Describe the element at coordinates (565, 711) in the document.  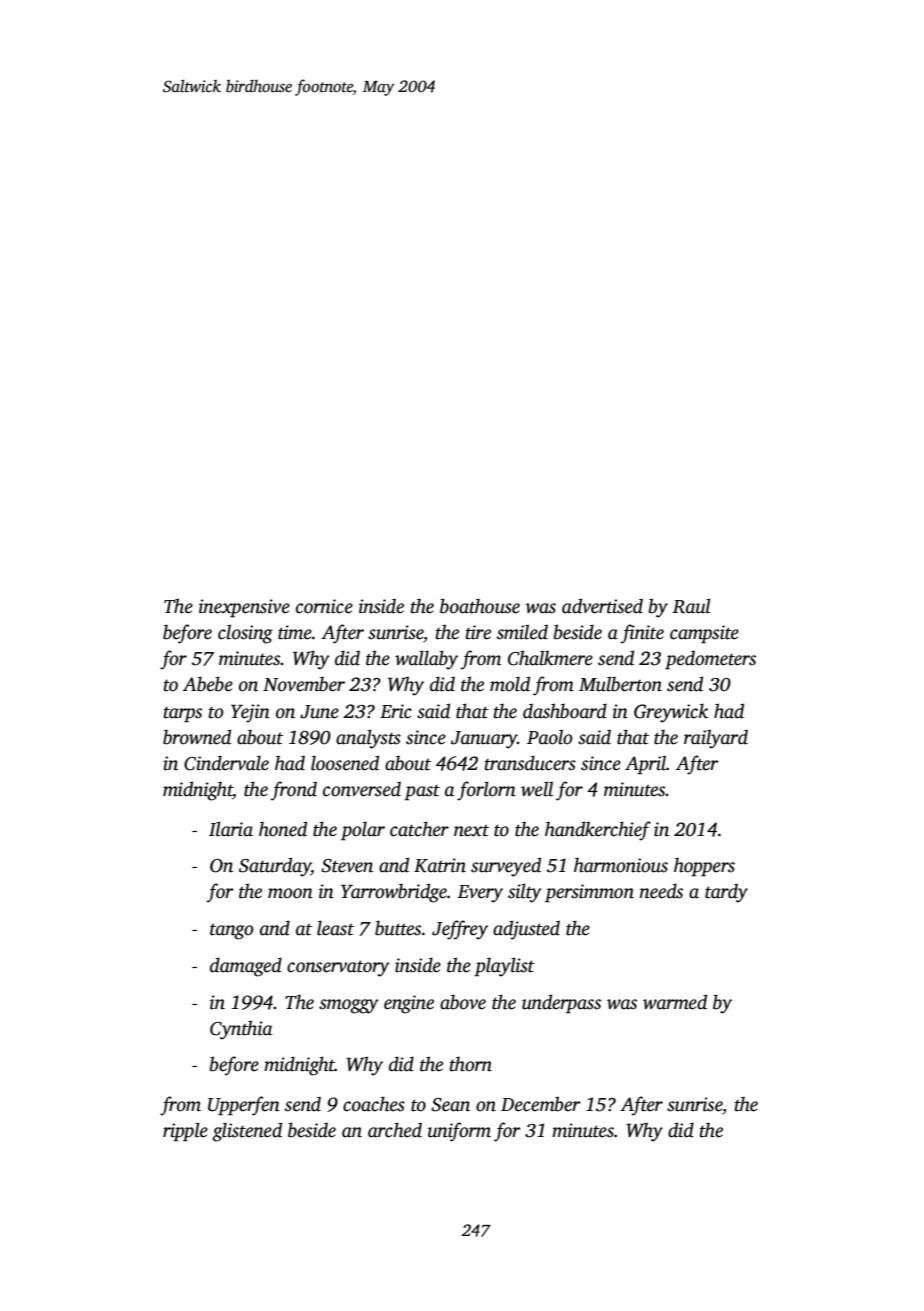
I see `dashboard` at that location.
